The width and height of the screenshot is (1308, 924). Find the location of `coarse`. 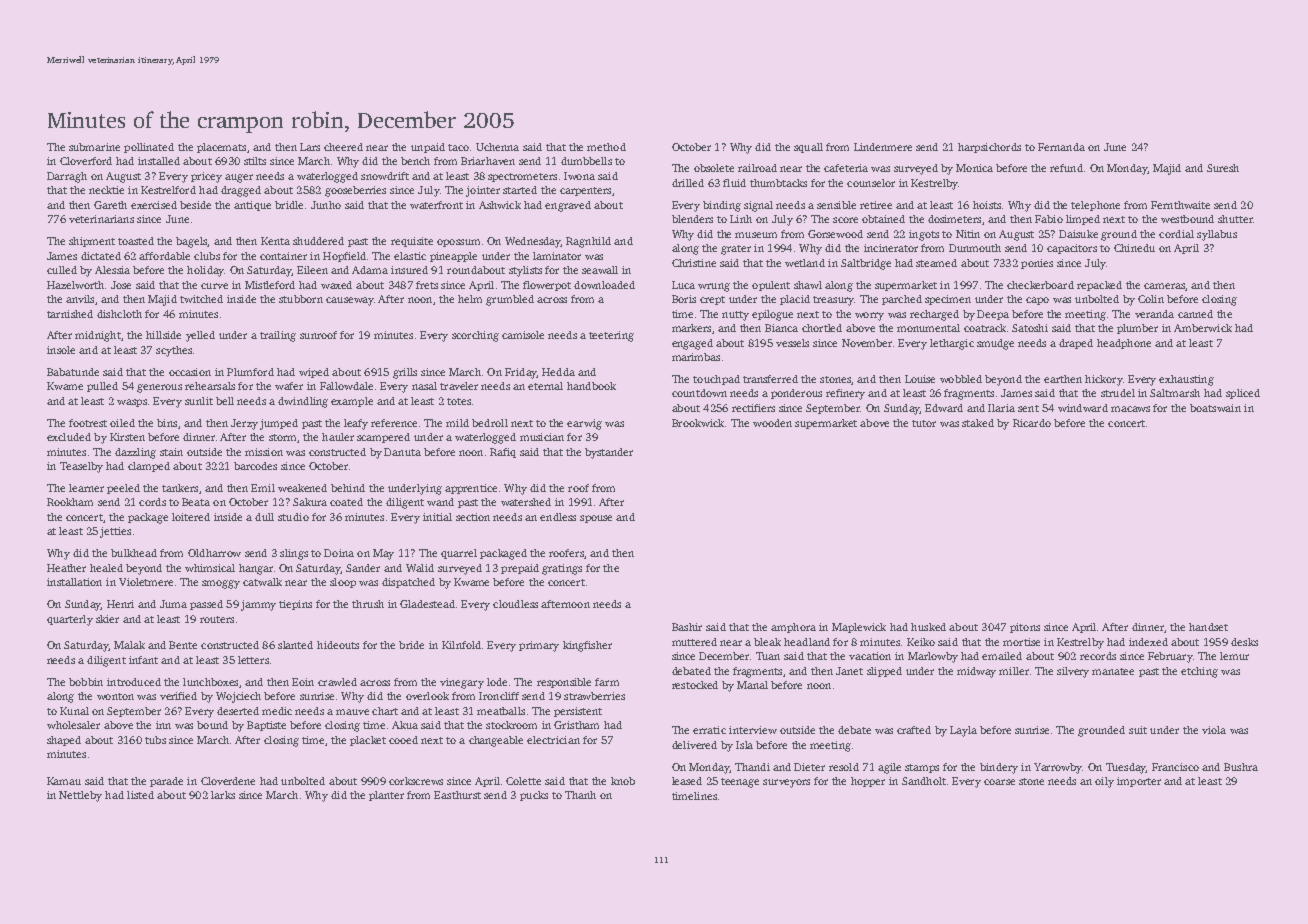

coarse is located at coordinates (999, 782).
